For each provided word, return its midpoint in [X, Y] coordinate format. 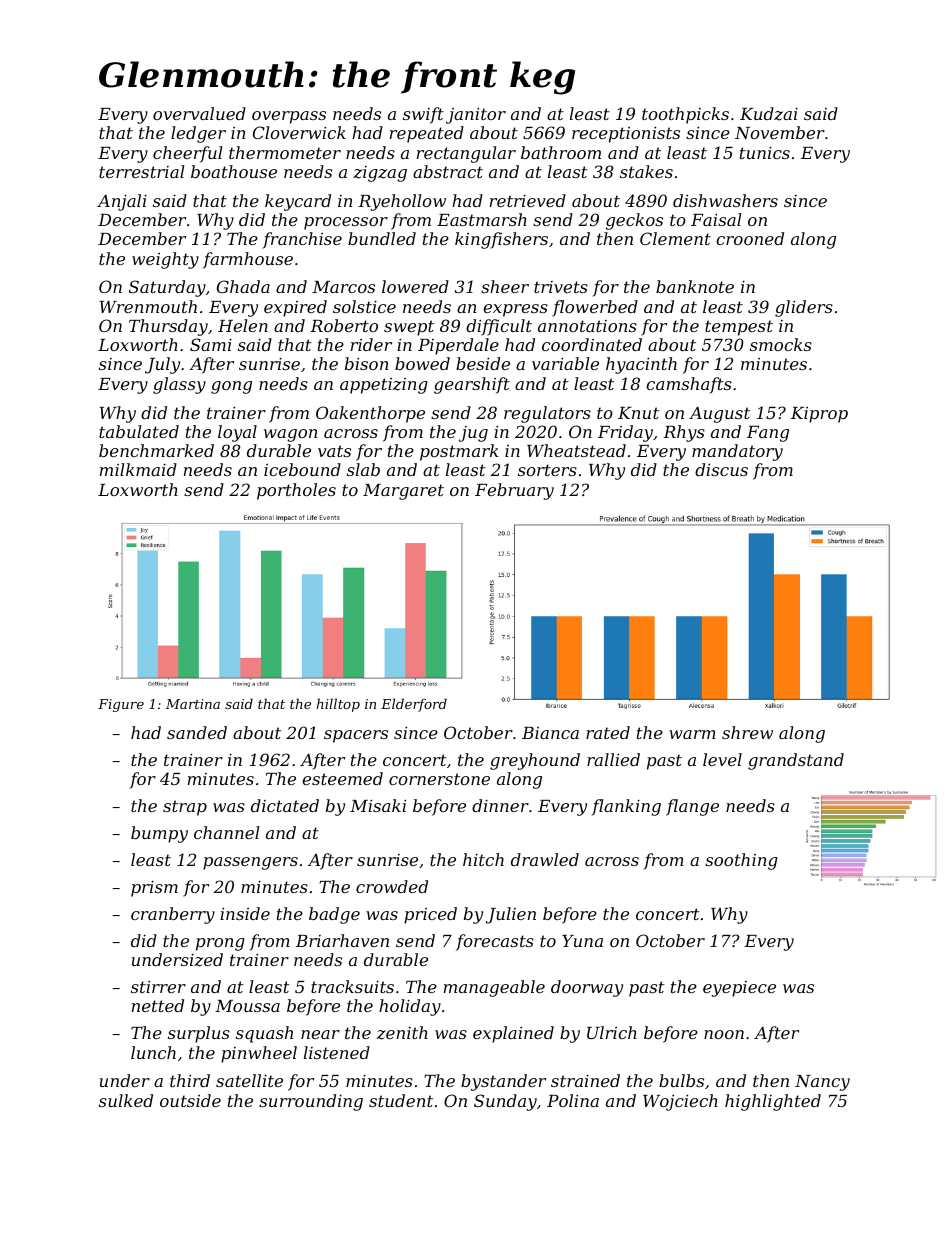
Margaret [403, 492]
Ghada [243, 286]
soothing [741, 861]
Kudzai [769, 114]
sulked [126, 1100]
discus [721, 469]
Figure [121, 705]
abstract [448, 171]
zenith [402, 1033]
